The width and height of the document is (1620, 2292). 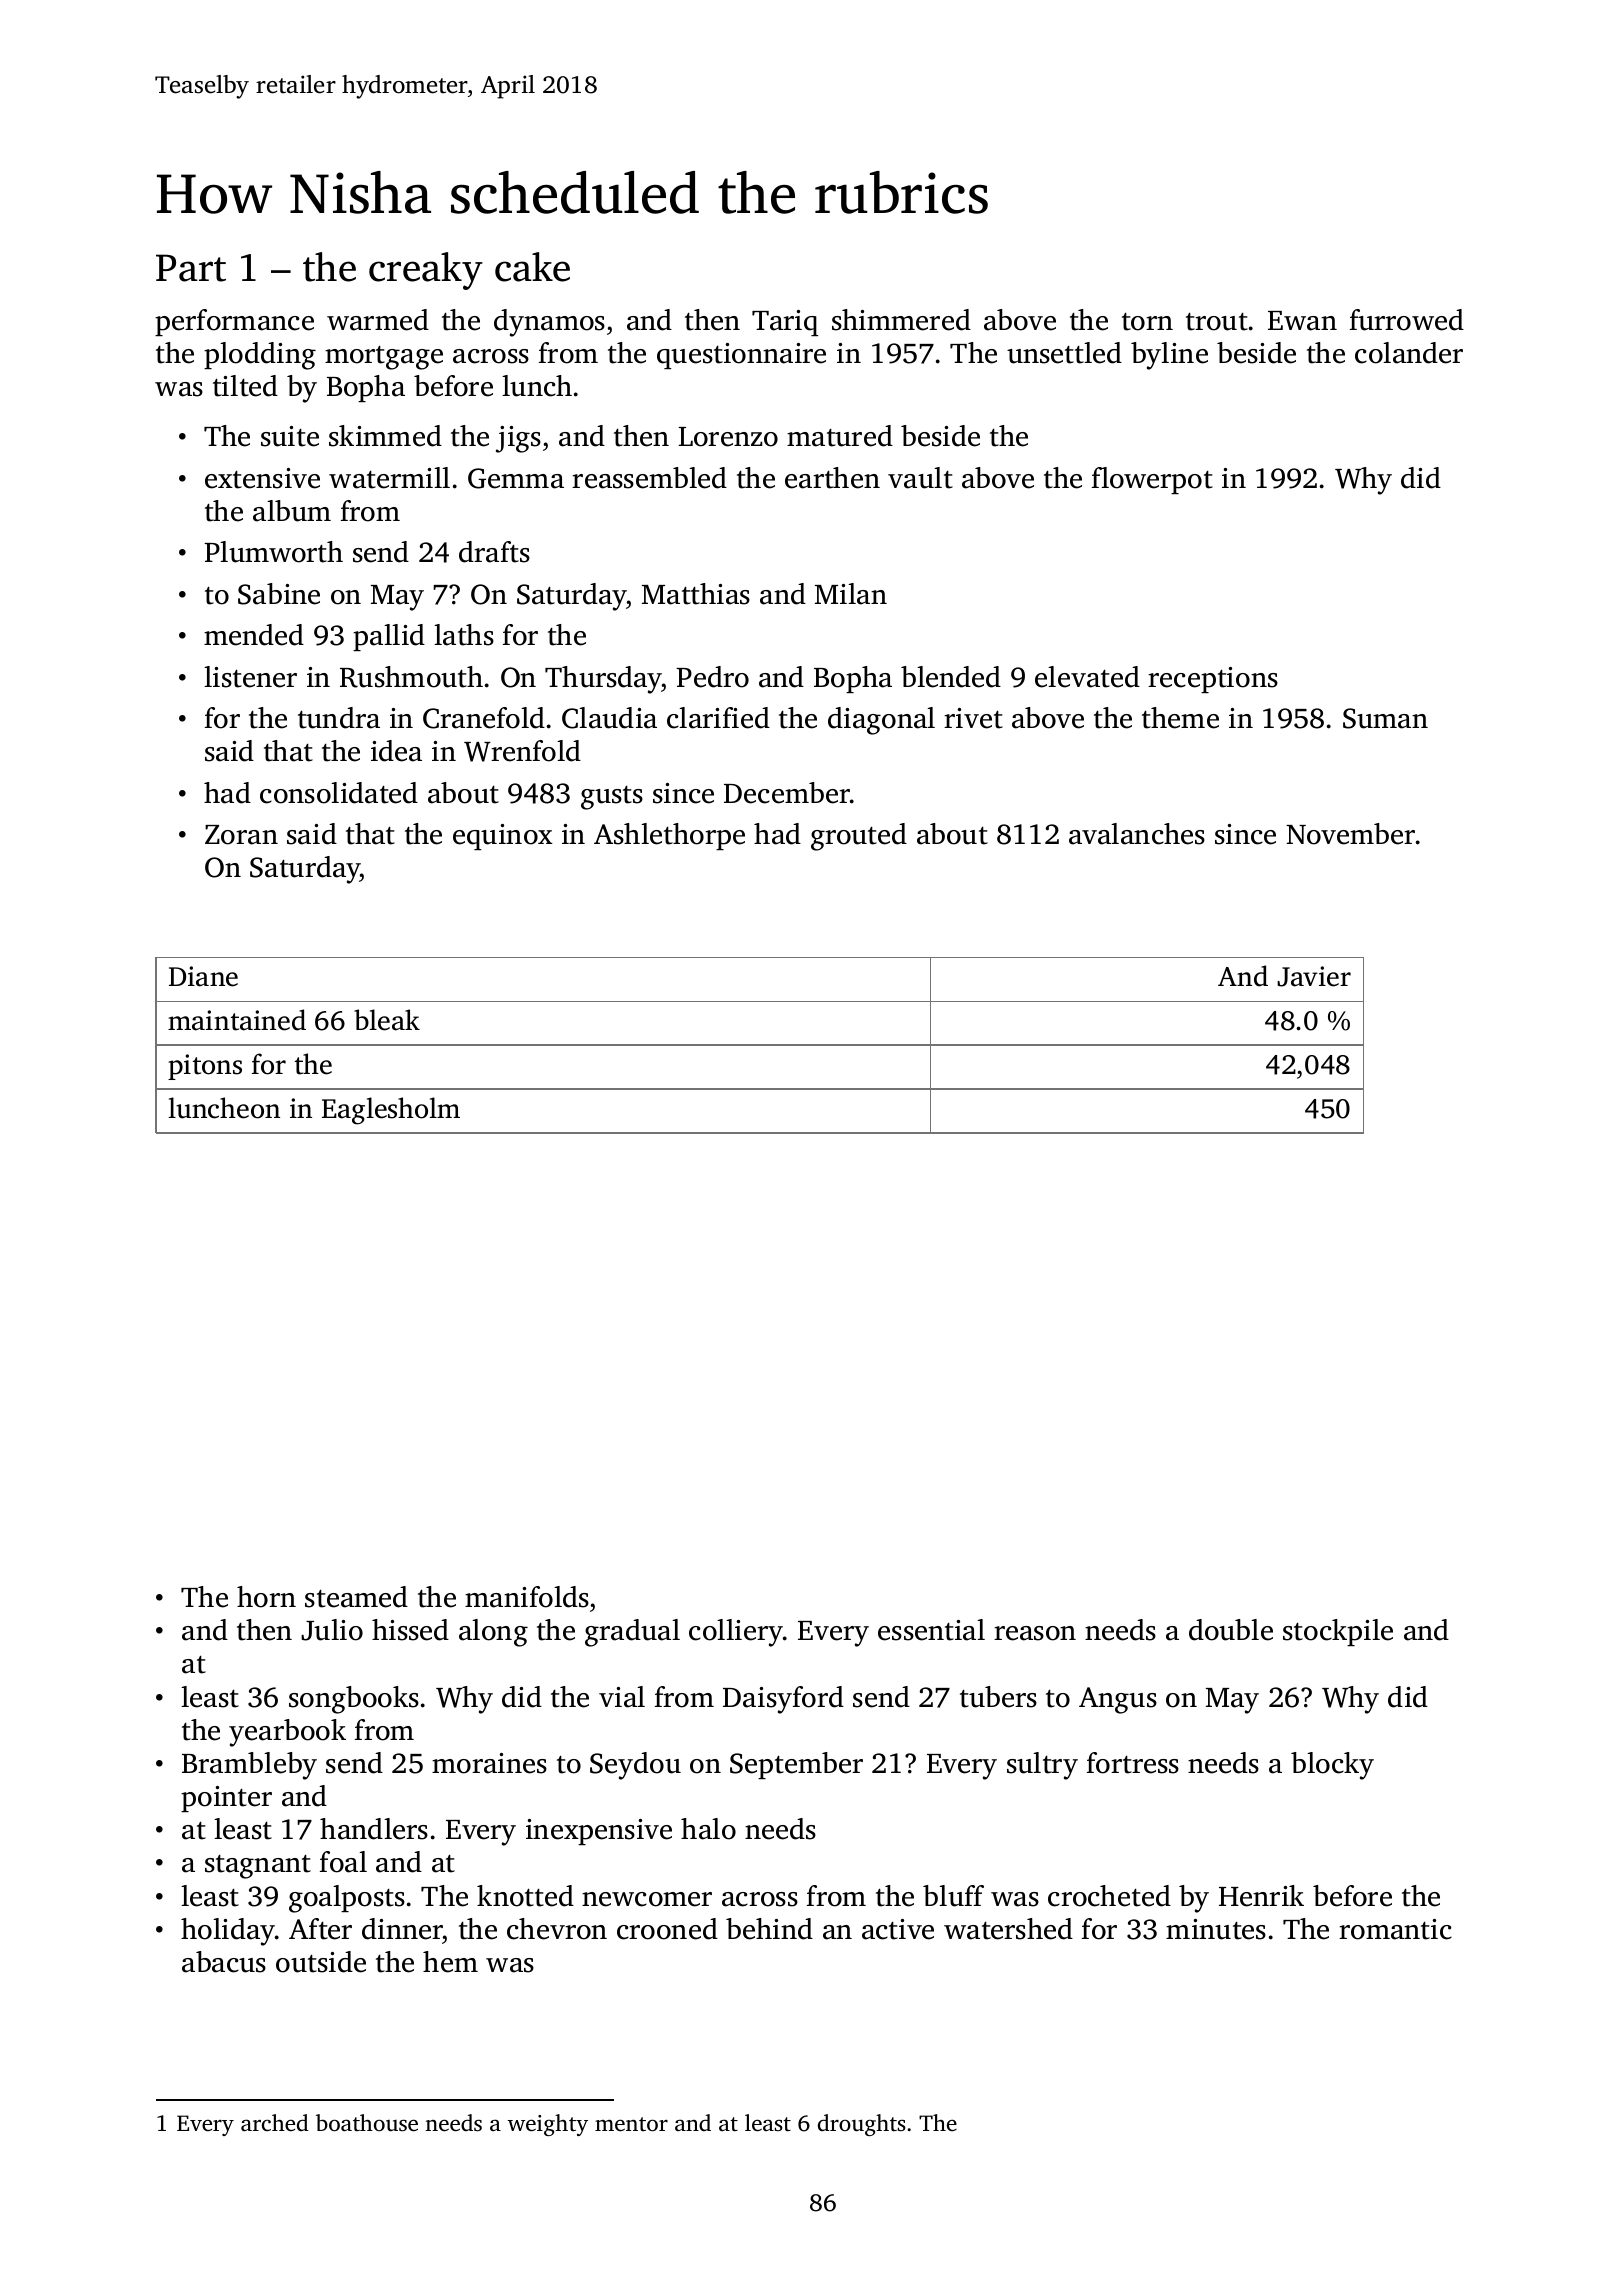 What do you see at coordinates (205, 1067) in the document?
I see `pitons` at bounding box center [205, 1067].
